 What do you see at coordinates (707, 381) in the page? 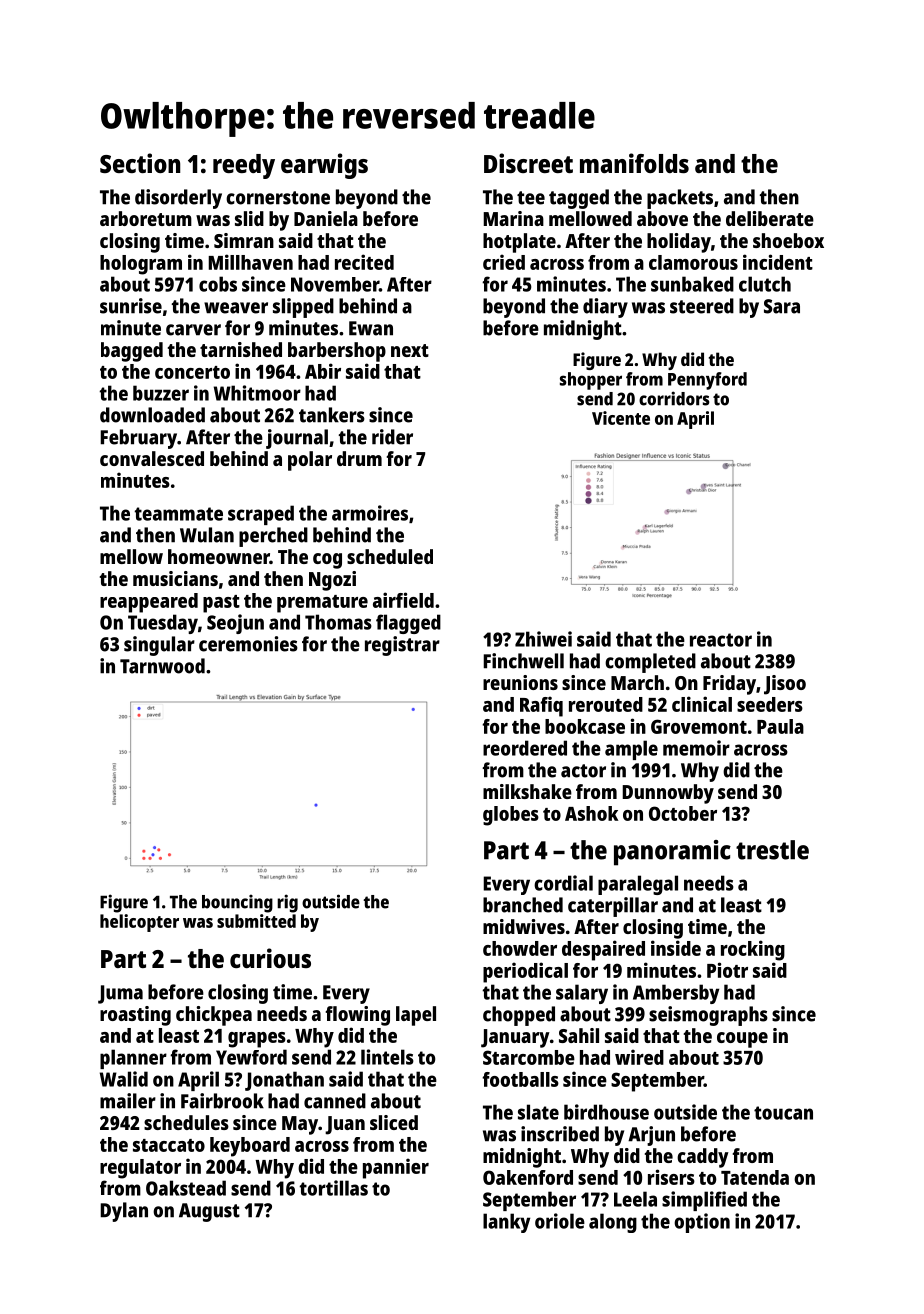
I see `Pennyford` at bounding box center [707, 381].
